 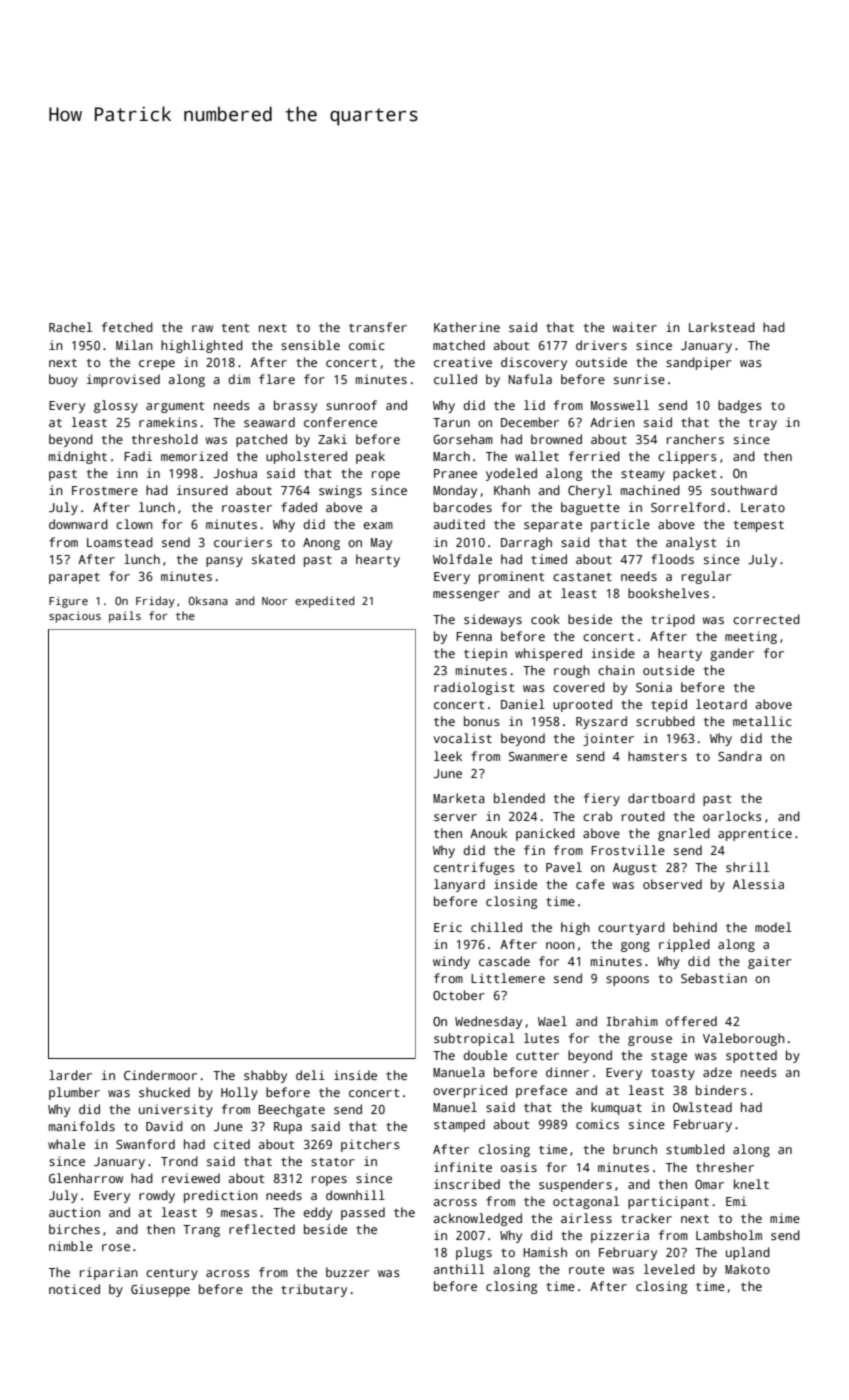 I want to click on spacious, so click(x=75, y=617).
